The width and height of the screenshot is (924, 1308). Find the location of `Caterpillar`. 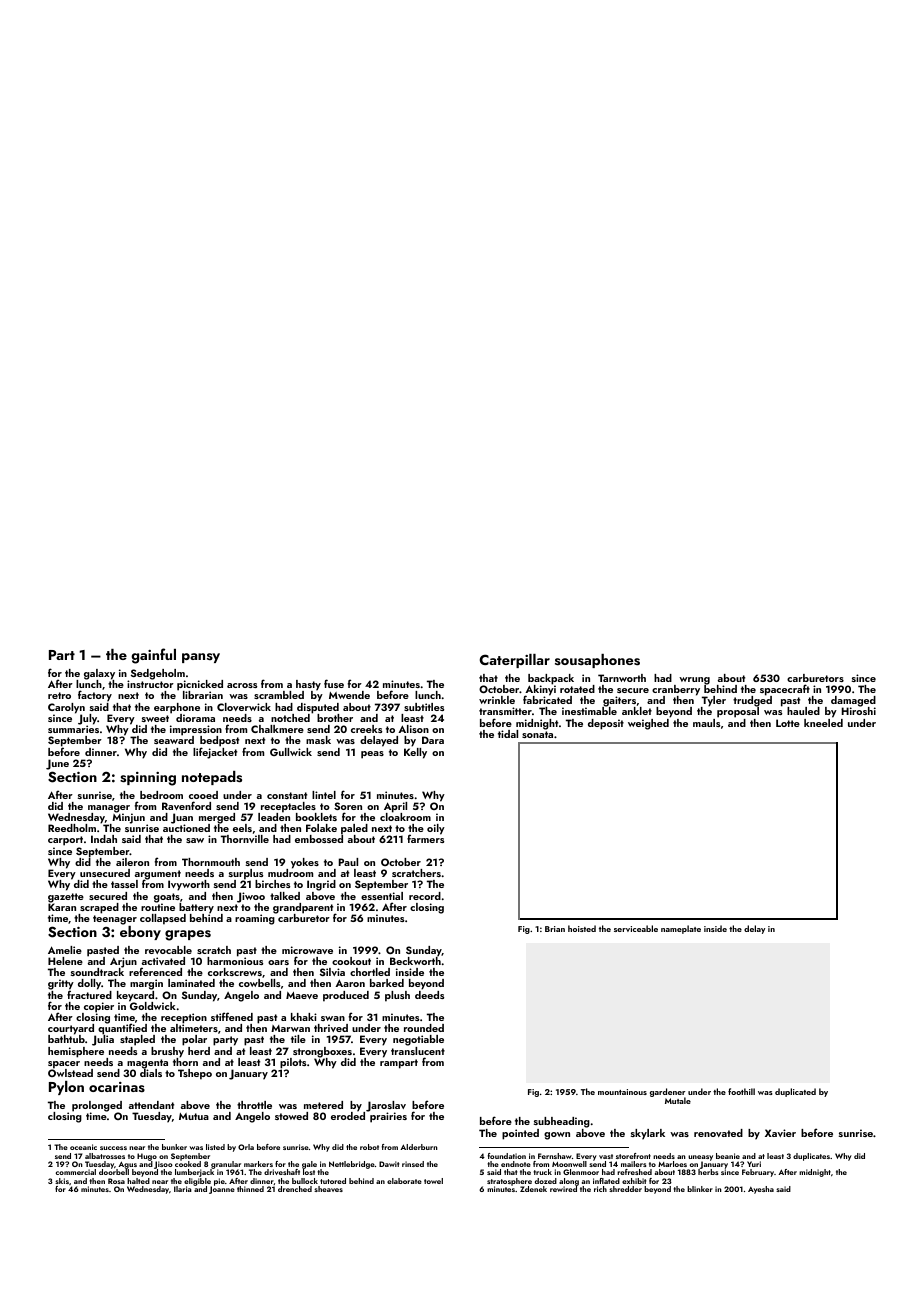

Caterpillar is located at coordinates (515, 661).
